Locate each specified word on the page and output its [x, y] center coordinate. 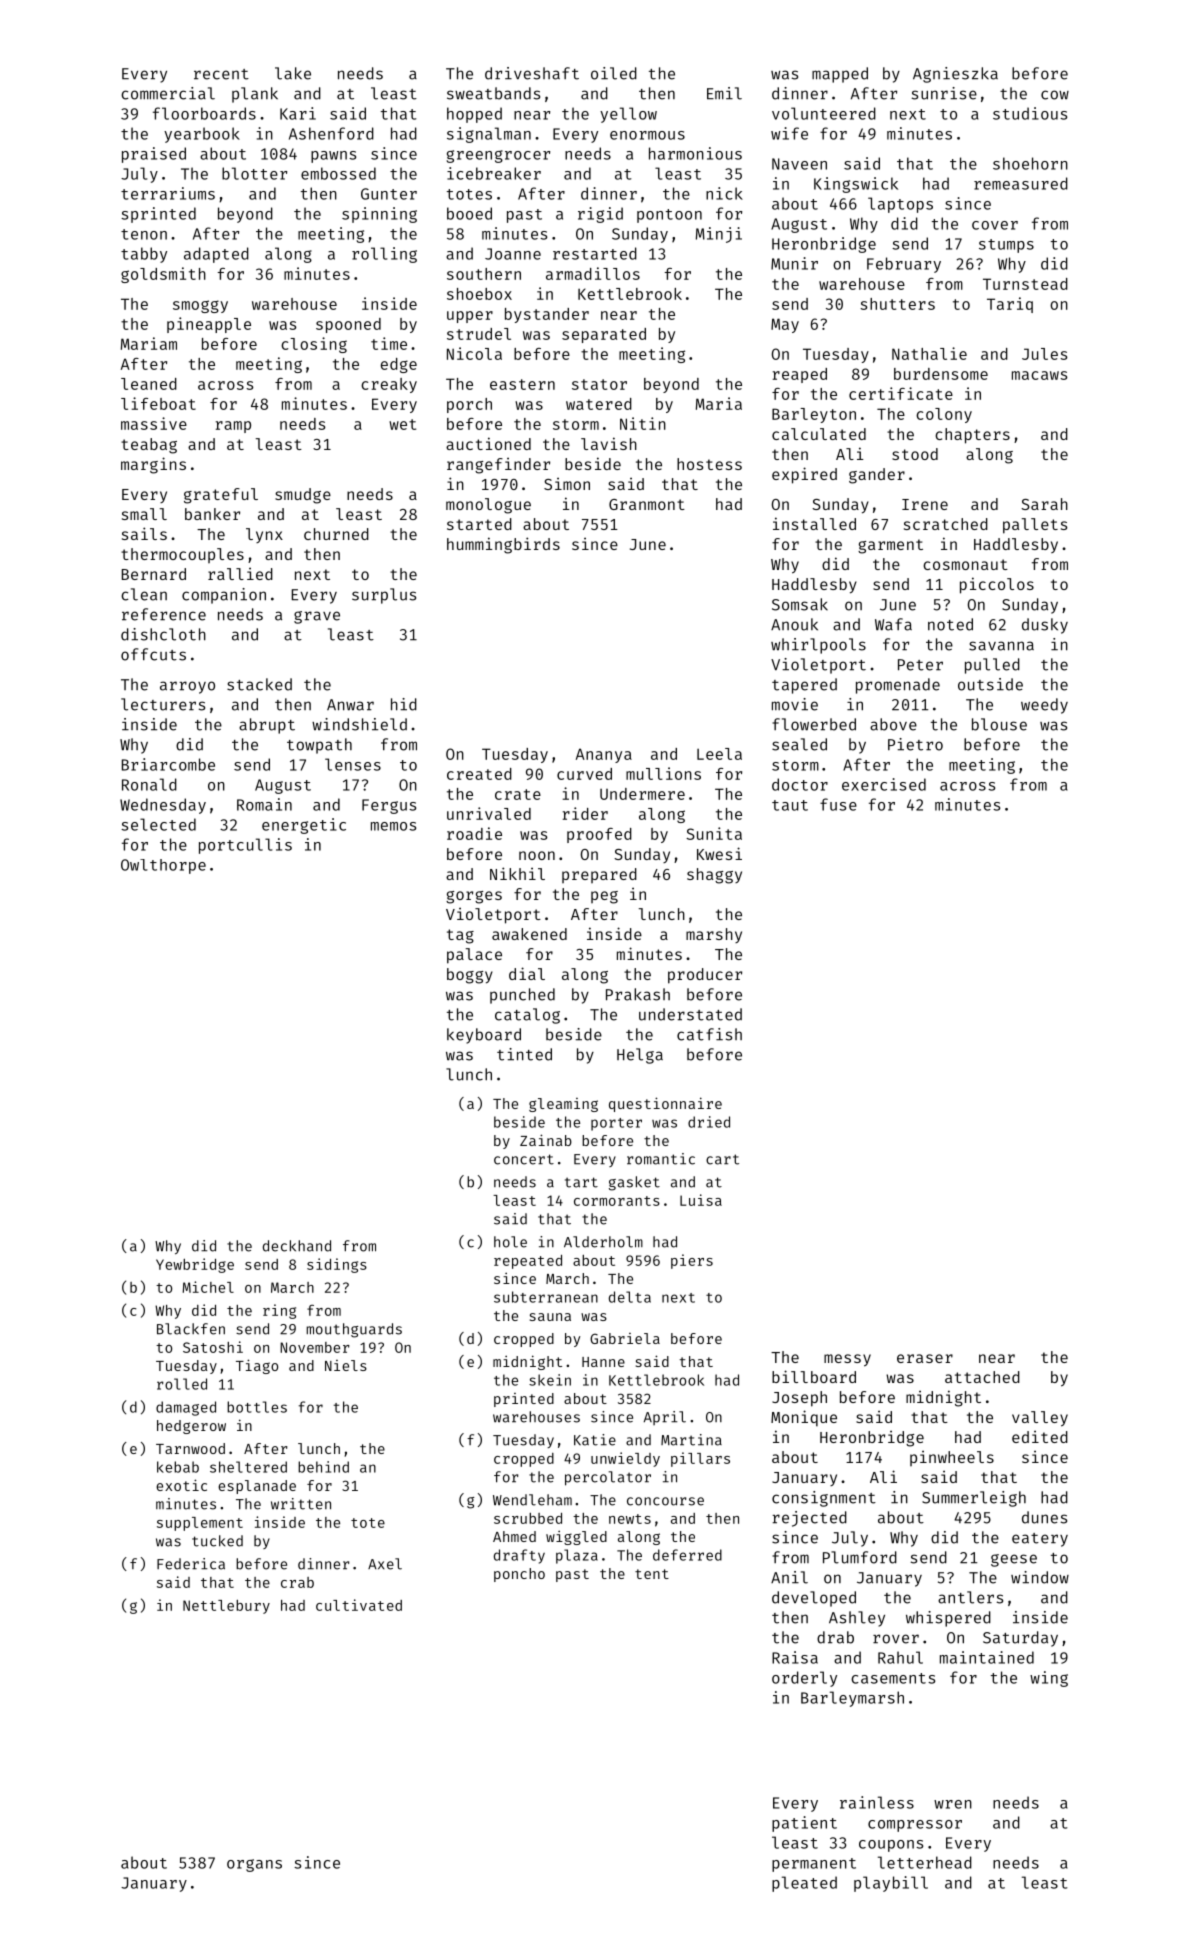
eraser [925, 1358]
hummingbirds [503, 545]
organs [254, 1865]
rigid [600, 215]
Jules [1044, 354]
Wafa [893, 624]
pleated [804, 1884]
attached [982, 1377]
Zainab [546, 1140]
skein [550, 1380]
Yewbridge [195, 1265]
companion [224, 596]
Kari [298, 113]
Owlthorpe [163, 866]
